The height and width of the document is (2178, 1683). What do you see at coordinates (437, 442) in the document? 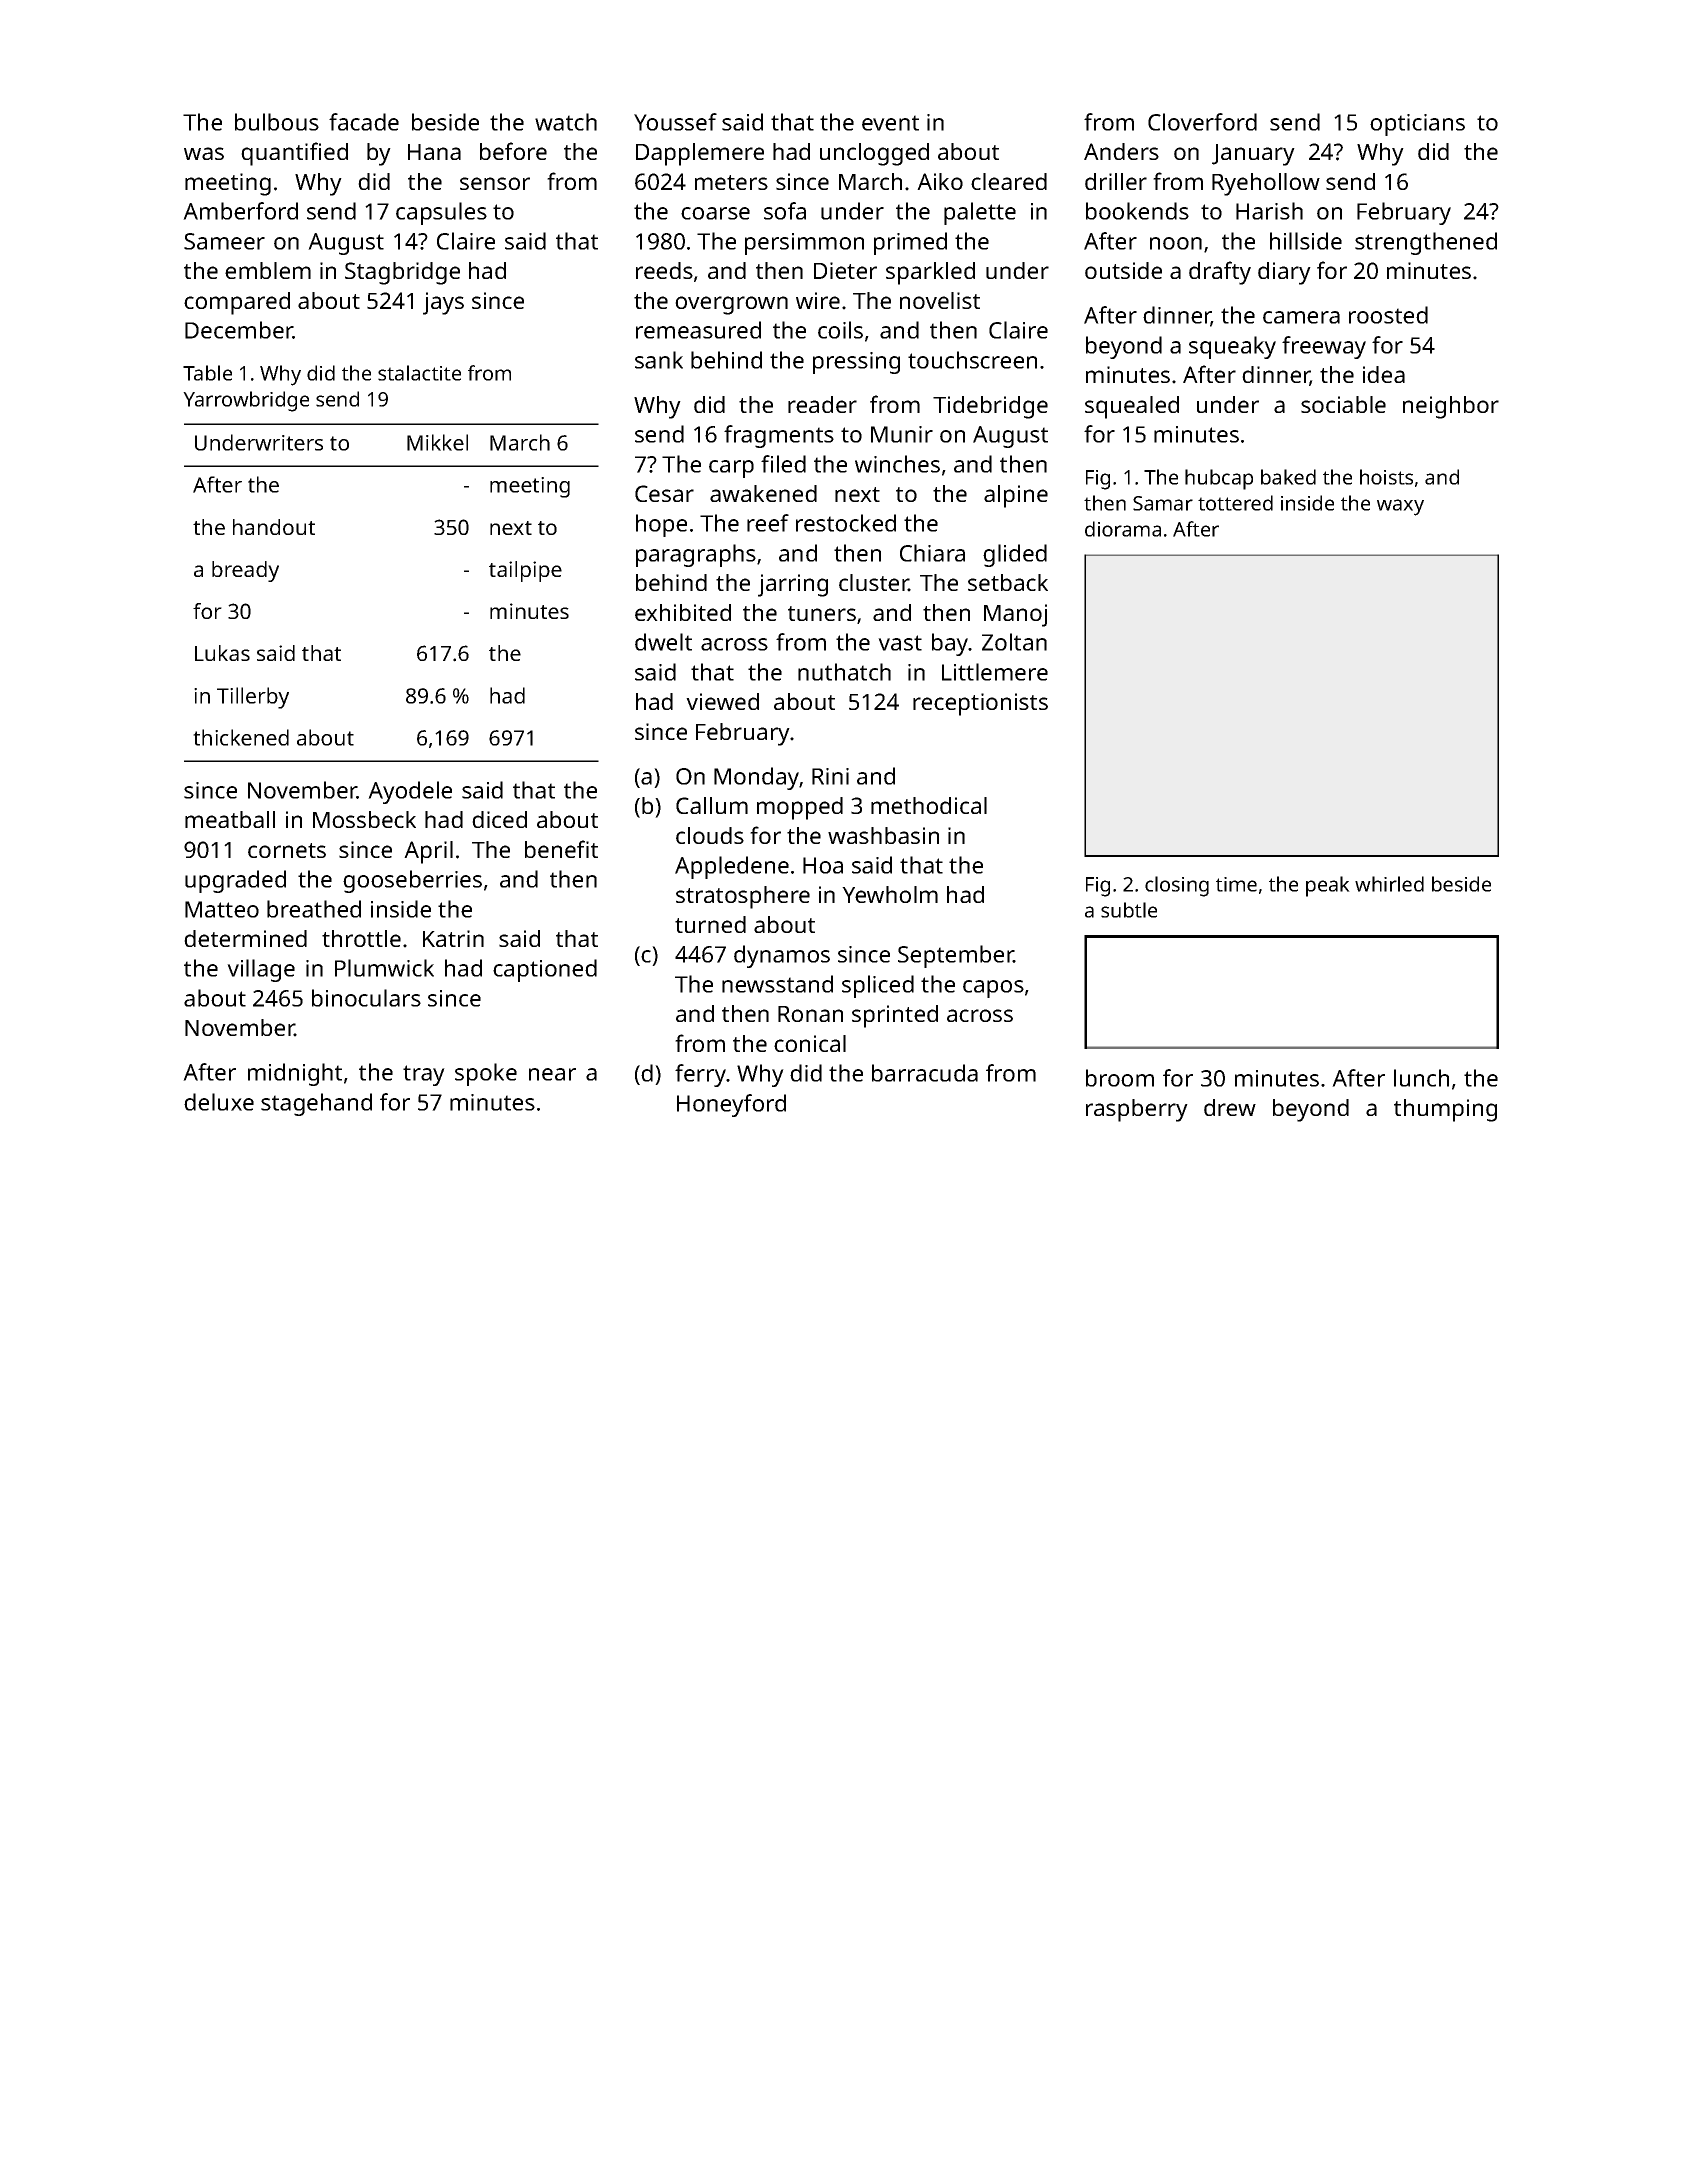
I see `Mikkel` at bounding box center [437, 442].
